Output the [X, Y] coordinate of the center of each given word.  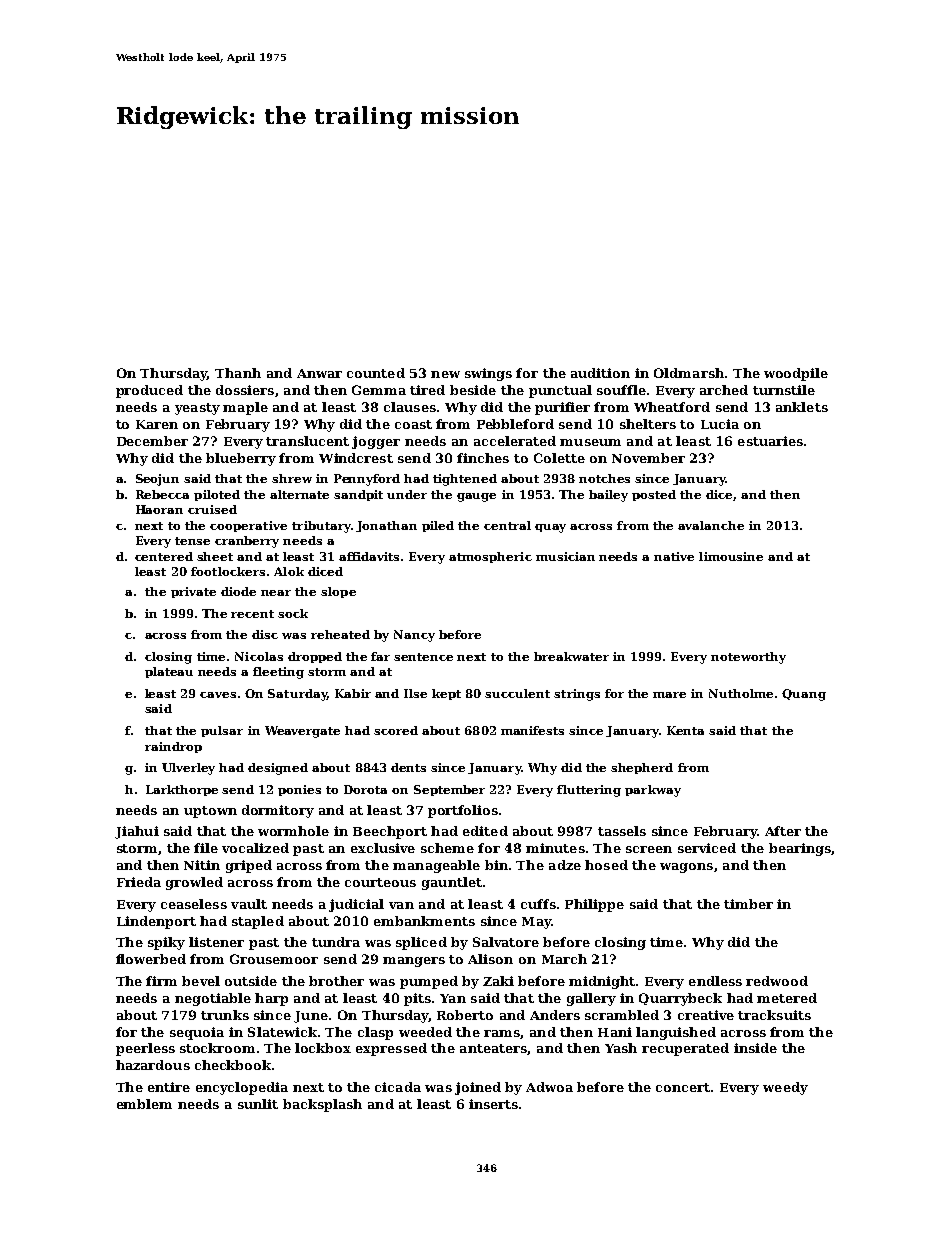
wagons [686, 868]
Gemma [379, 390]
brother [336, 981]
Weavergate [302, 732]
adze [565, 865]
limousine [731, 556]
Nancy [414, 636]
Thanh [238, 373]
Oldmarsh [689, 373]
